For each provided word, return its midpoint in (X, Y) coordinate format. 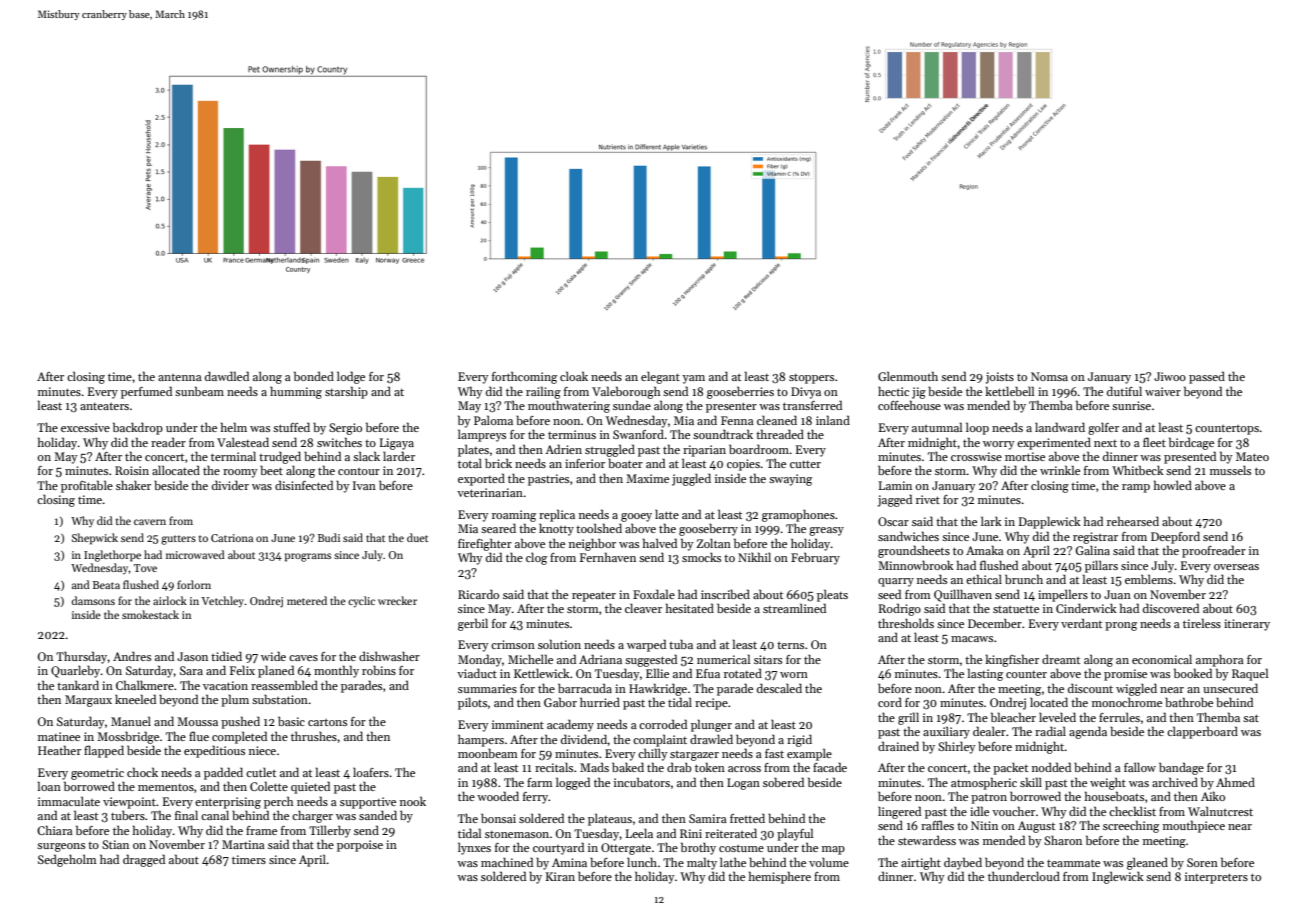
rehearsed (1133, 521)
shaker (133, 485)
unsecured (1230, 688)
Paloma (493, 420)
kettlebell (1009, 391)
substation (280, 699)
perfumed (146, 392)
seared (498, 528)
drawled (711, 739)
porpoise (360, 846)
